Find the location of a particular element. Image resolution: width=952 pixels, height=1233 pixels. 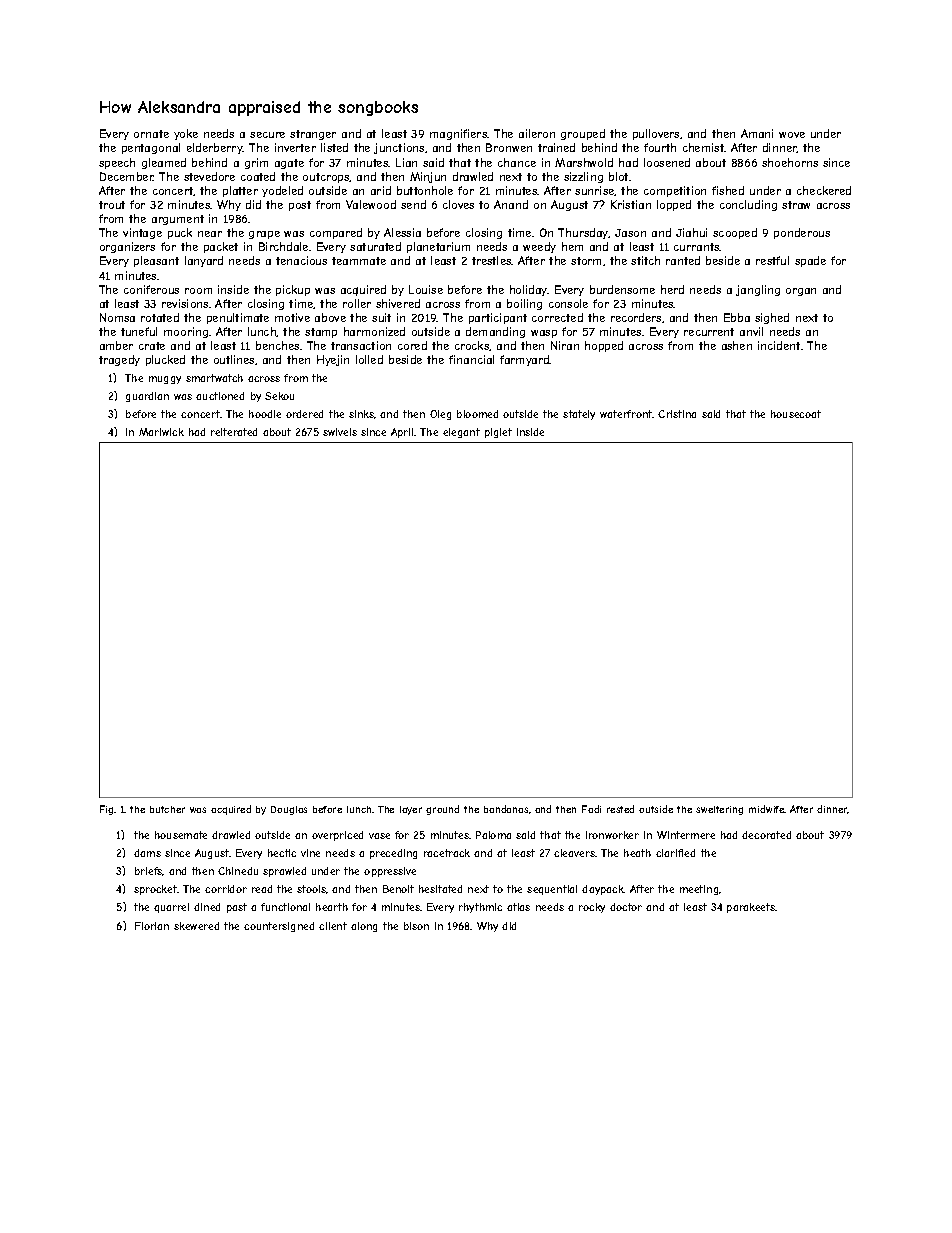

spade is located at coordinates (810, 261).
